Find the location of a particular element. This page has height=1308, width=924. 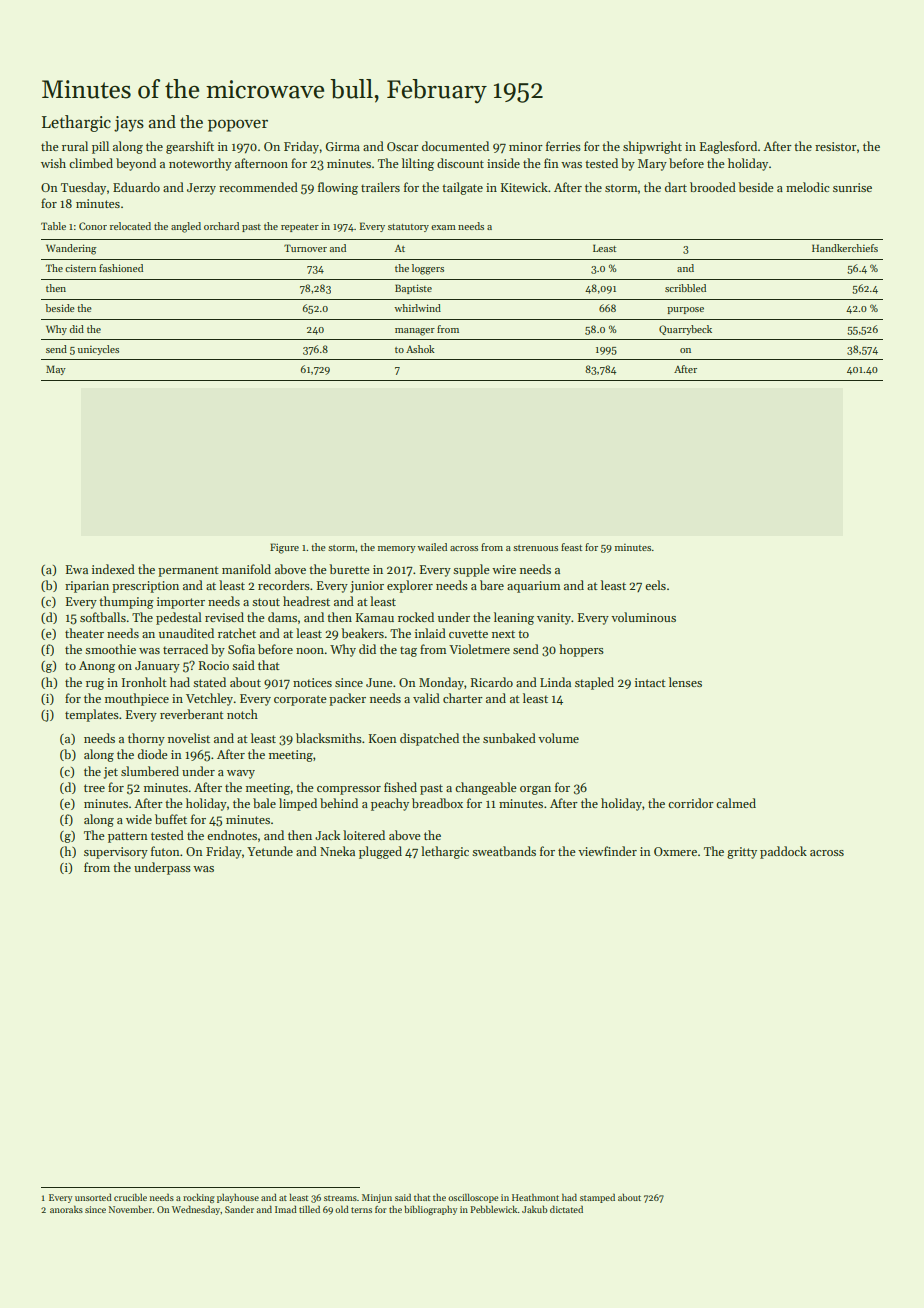

notices is located at coordinates (312, 682).
